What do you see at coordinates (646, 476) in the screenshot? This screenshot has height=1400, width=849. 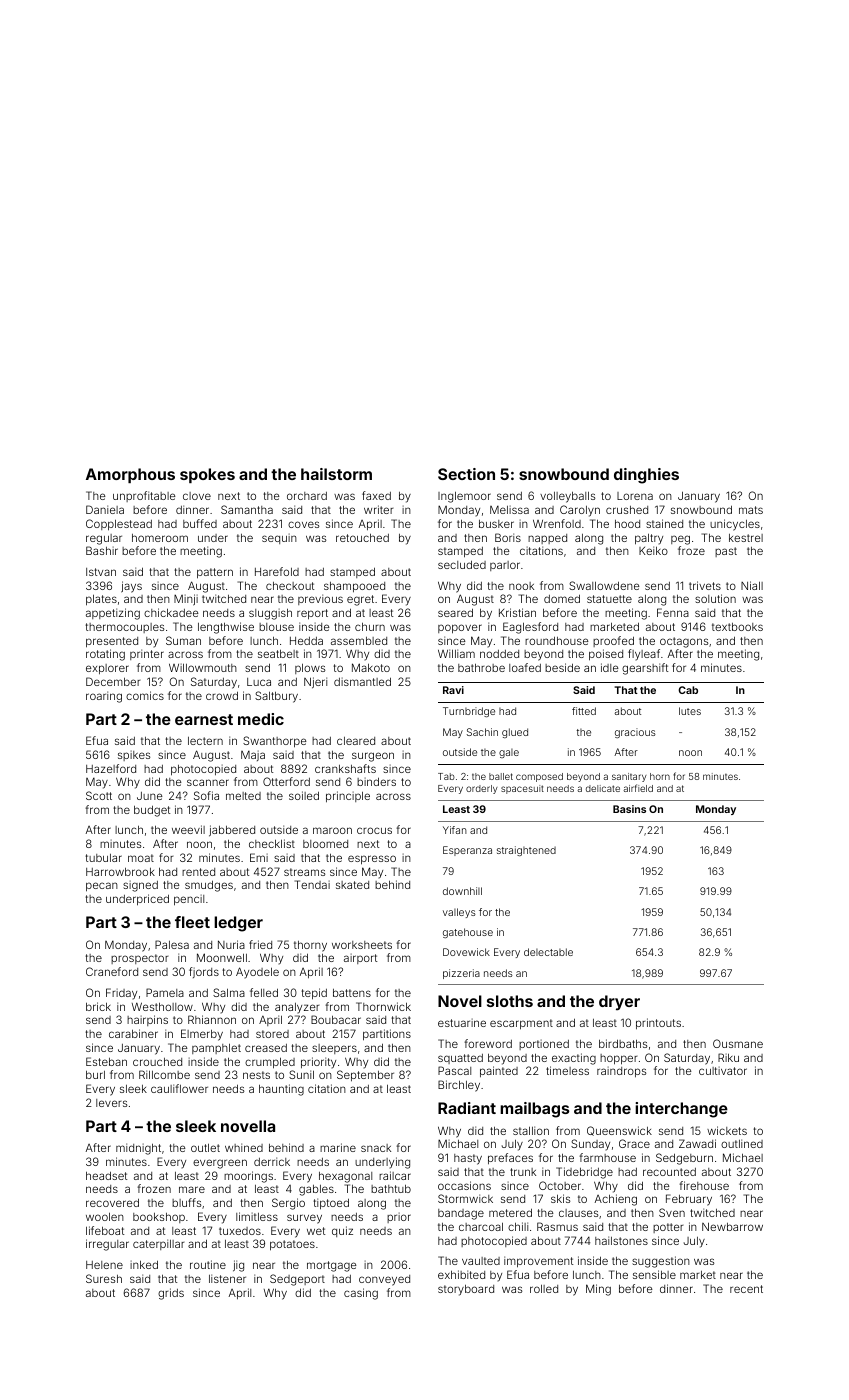 I see `dinghies` at bounding box center [646, 476].
